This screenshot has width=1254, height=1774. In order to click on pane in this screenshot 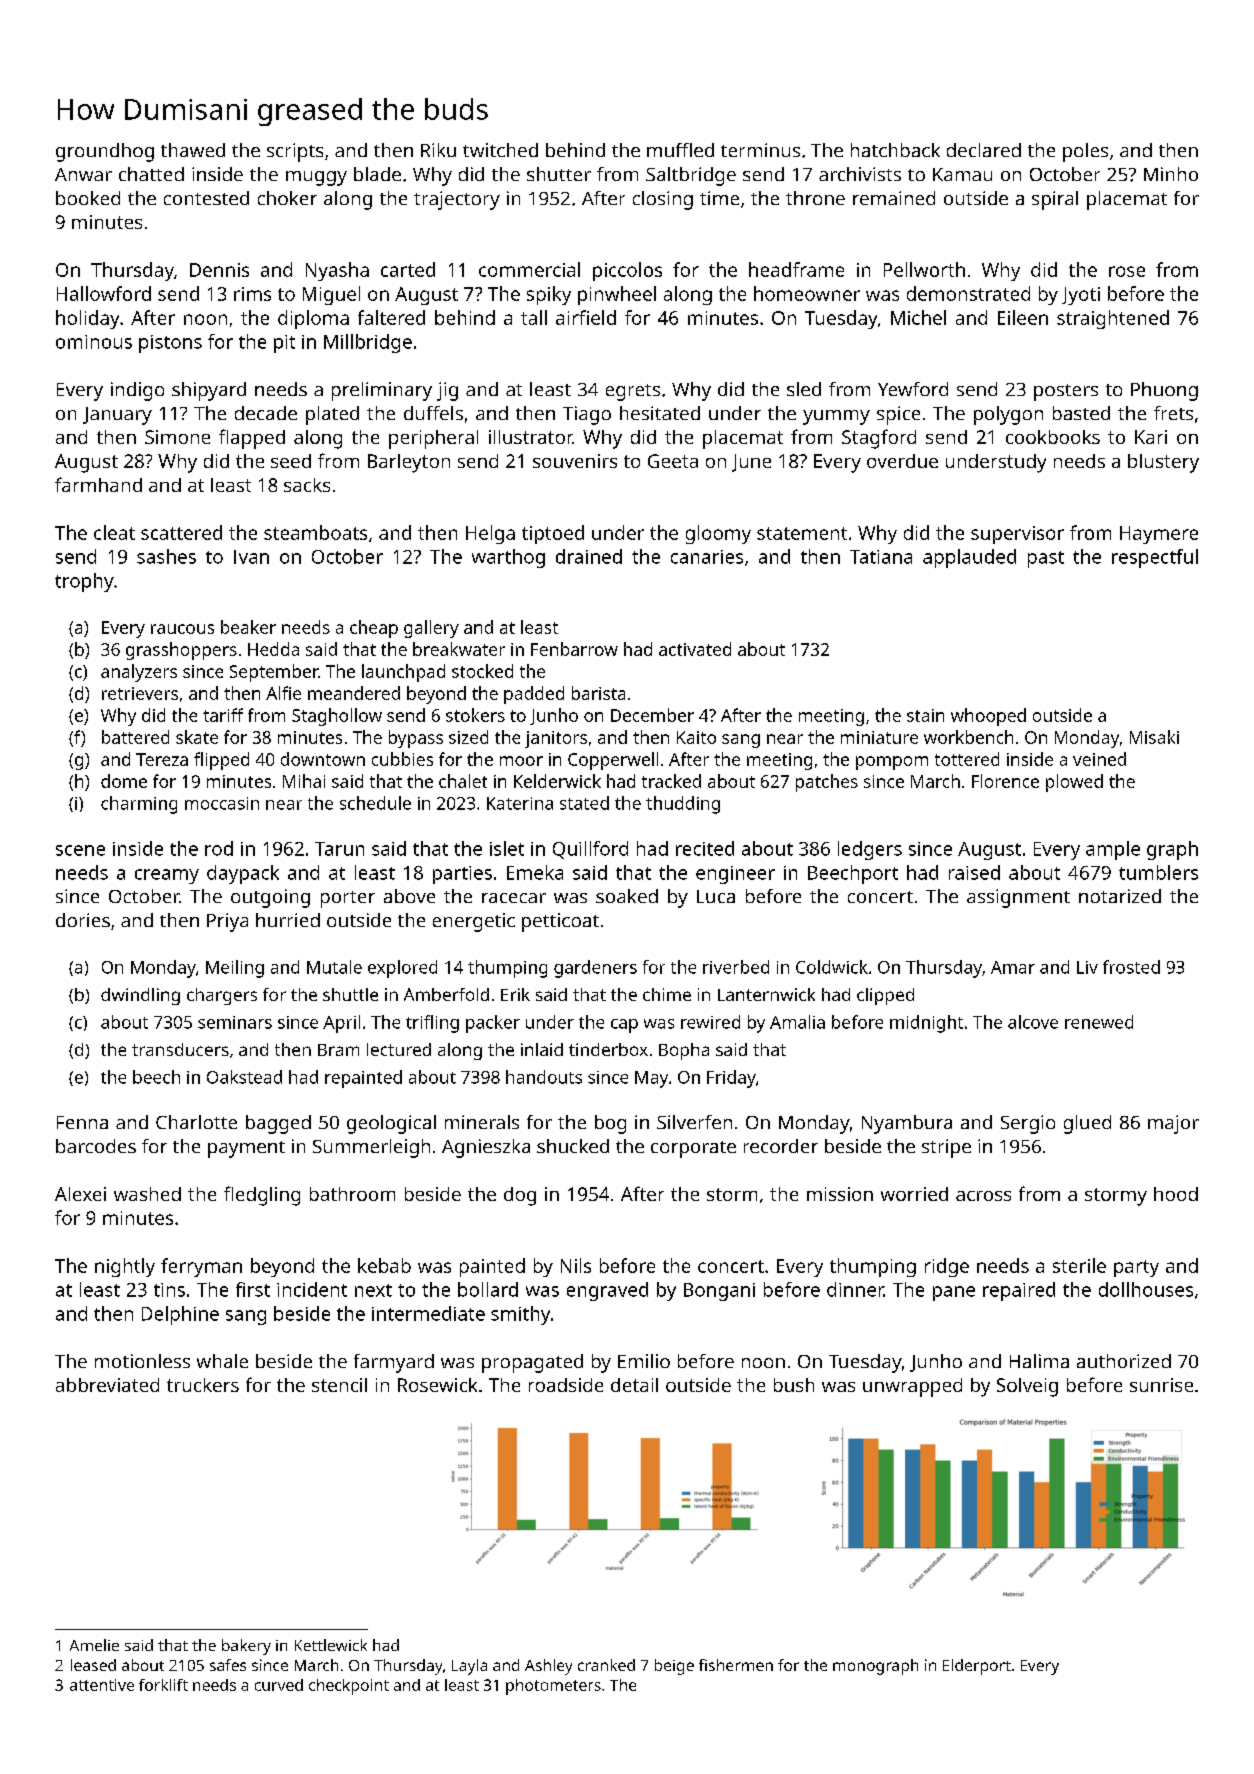, I will do `click(954, 1293)`.
